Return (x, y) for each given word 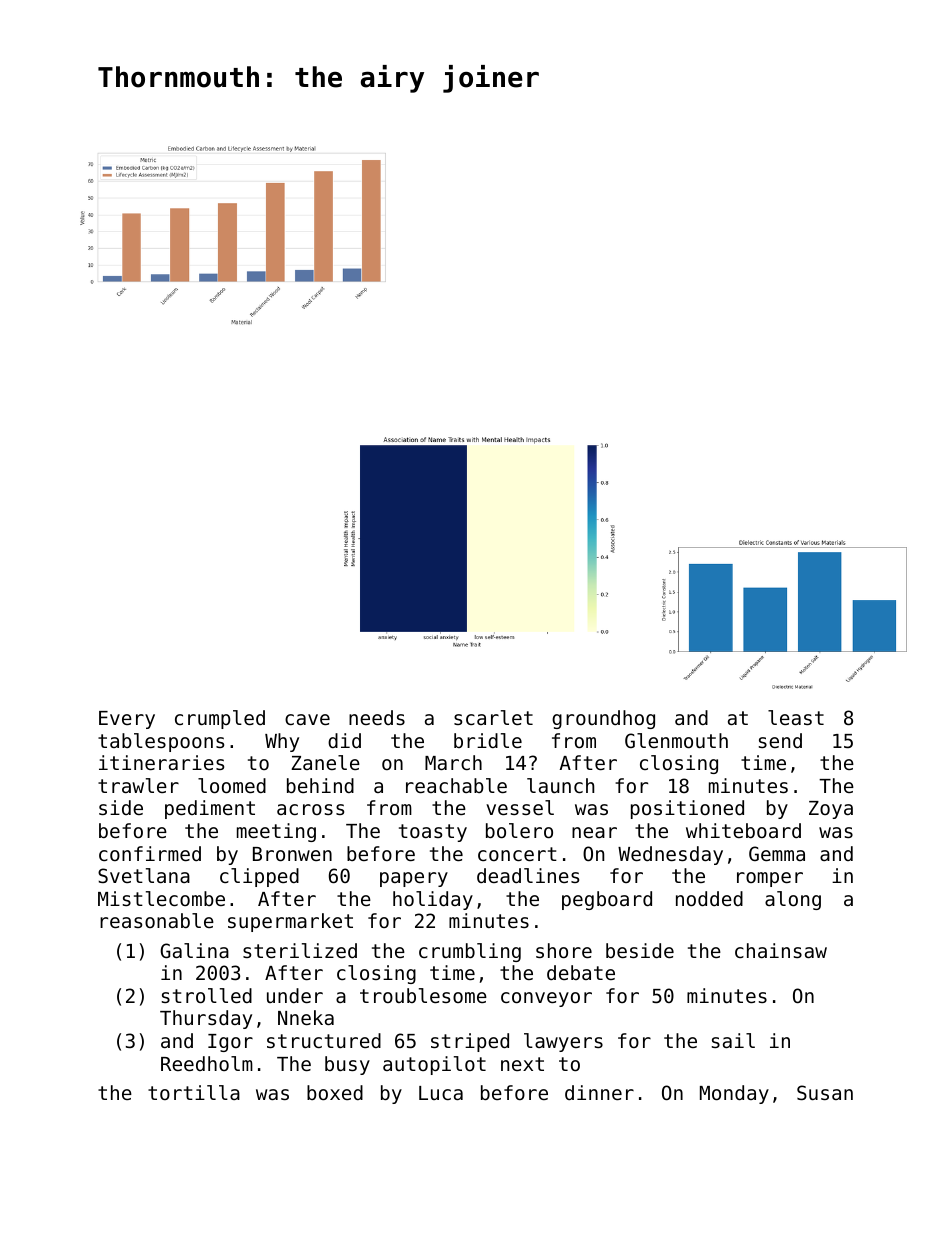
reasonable (157, 920)
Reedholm (207, 1063)
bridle (488, 740)
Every (127, 720)
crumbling (470, 952)
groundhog (603, 719)
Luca (441, 1093)
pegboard (607, 900)
